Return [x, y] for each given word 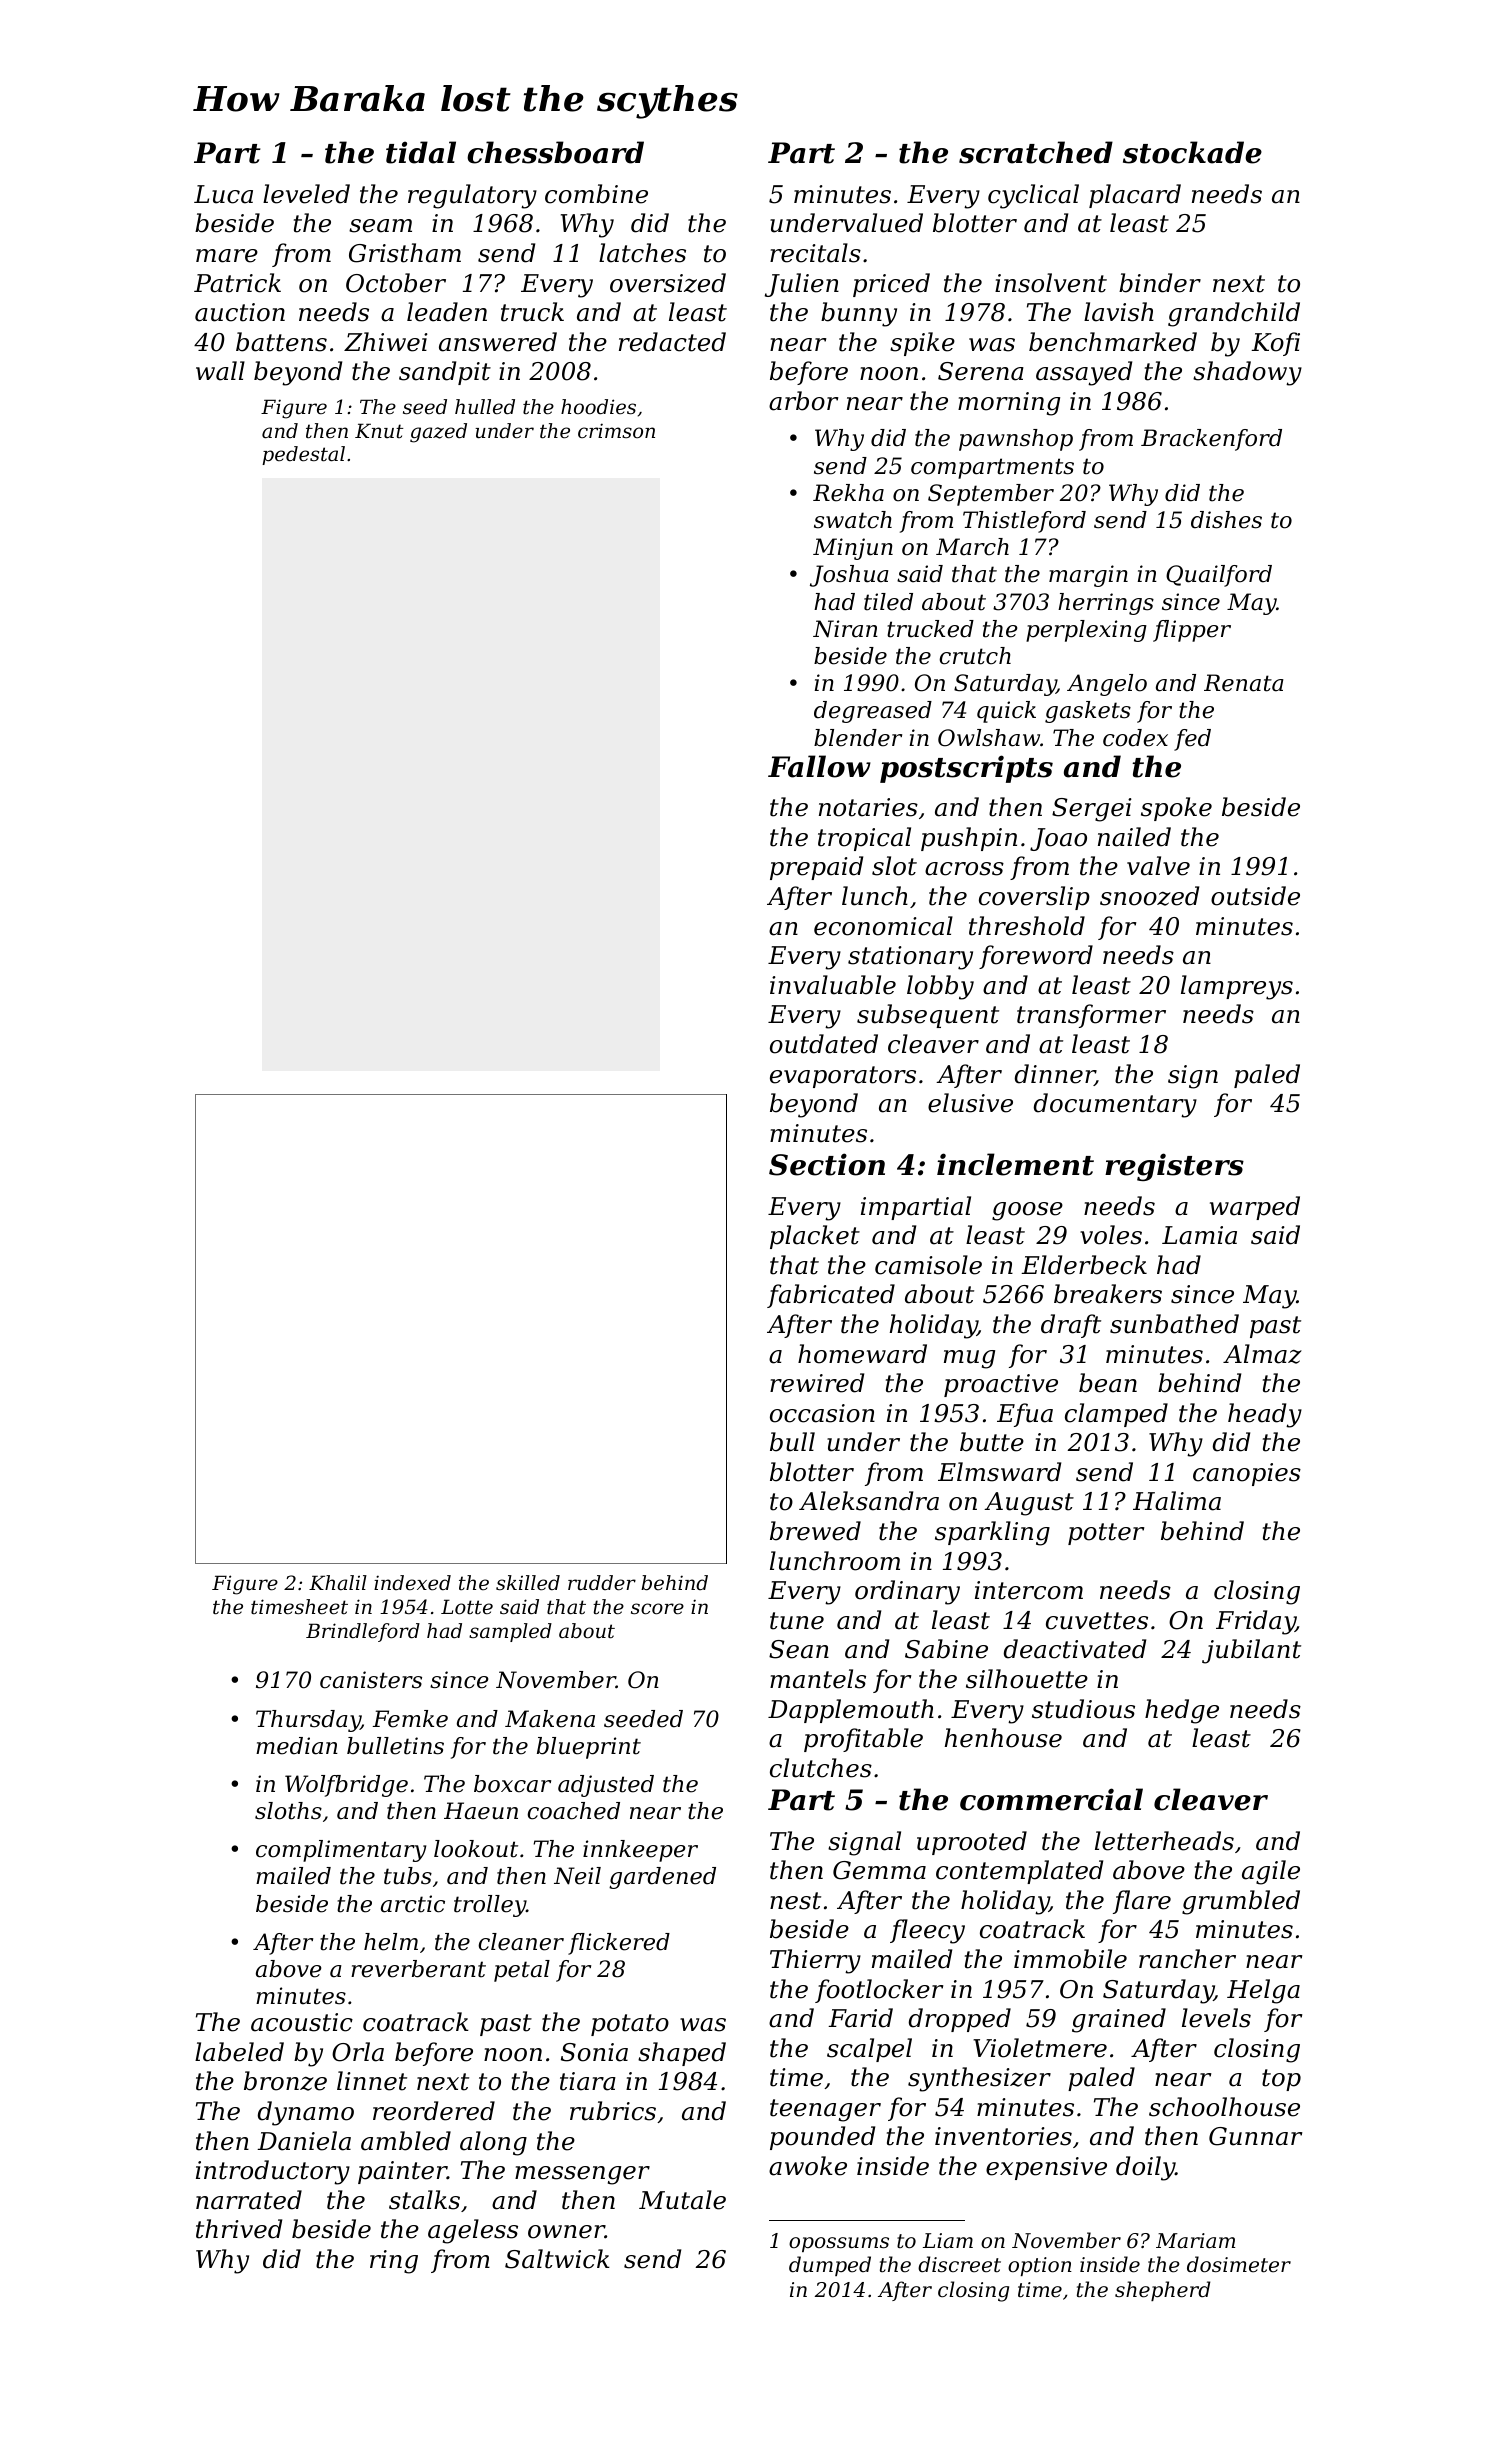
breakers [1108, 1294]
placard [1135, 196]
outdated [824, 1044]
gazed [438, 433]
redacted [672, 342]
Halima [1177, 1501]
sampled [510, 1632]
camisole [928, 1265]
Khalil [338, 1583]
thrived [239, 2229]
